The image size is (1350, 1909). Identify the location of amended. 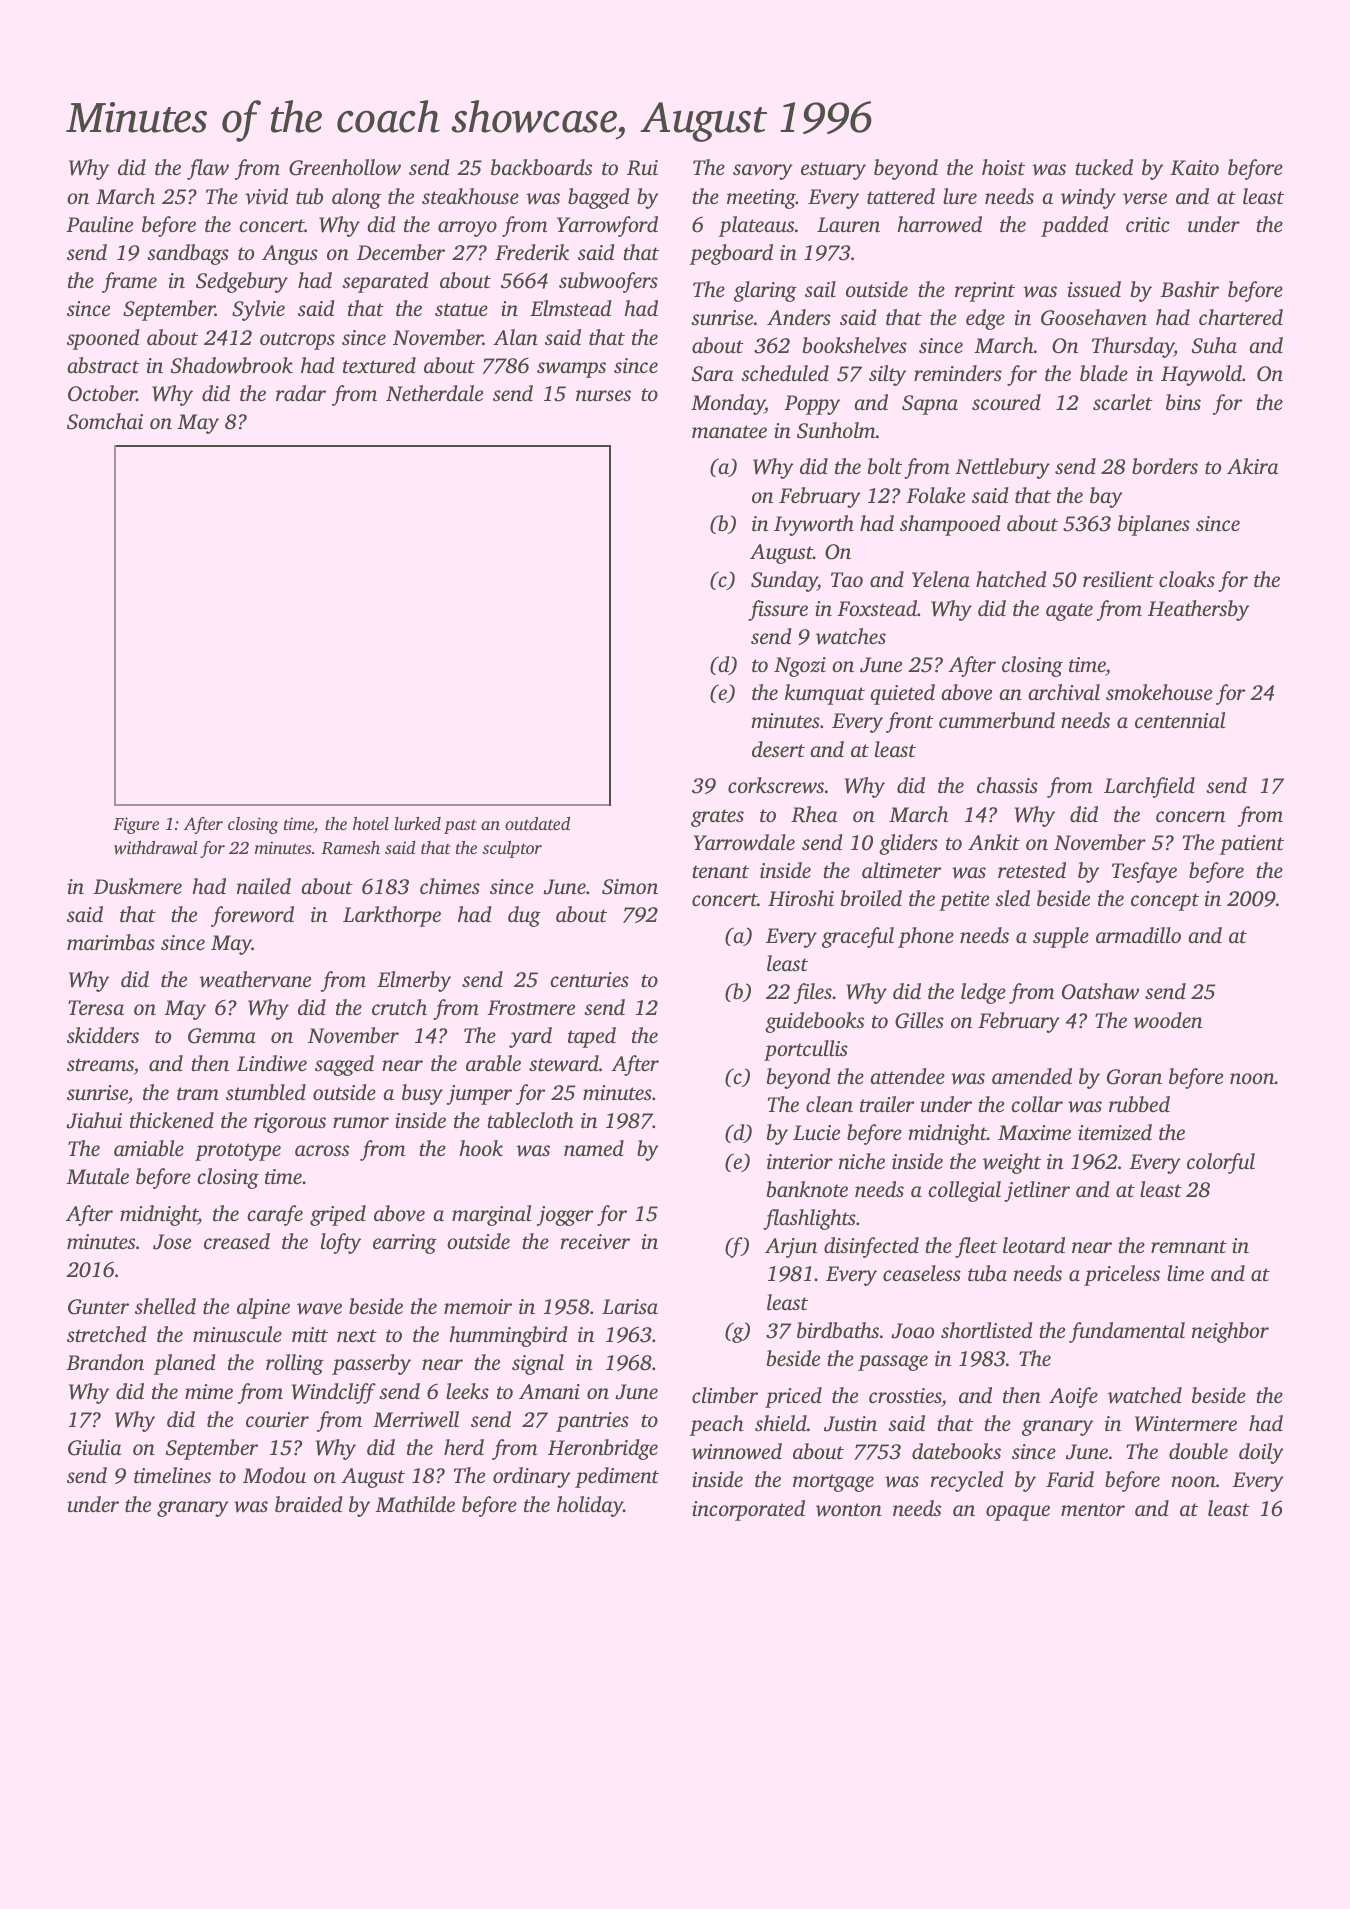
(1032, 1076).
